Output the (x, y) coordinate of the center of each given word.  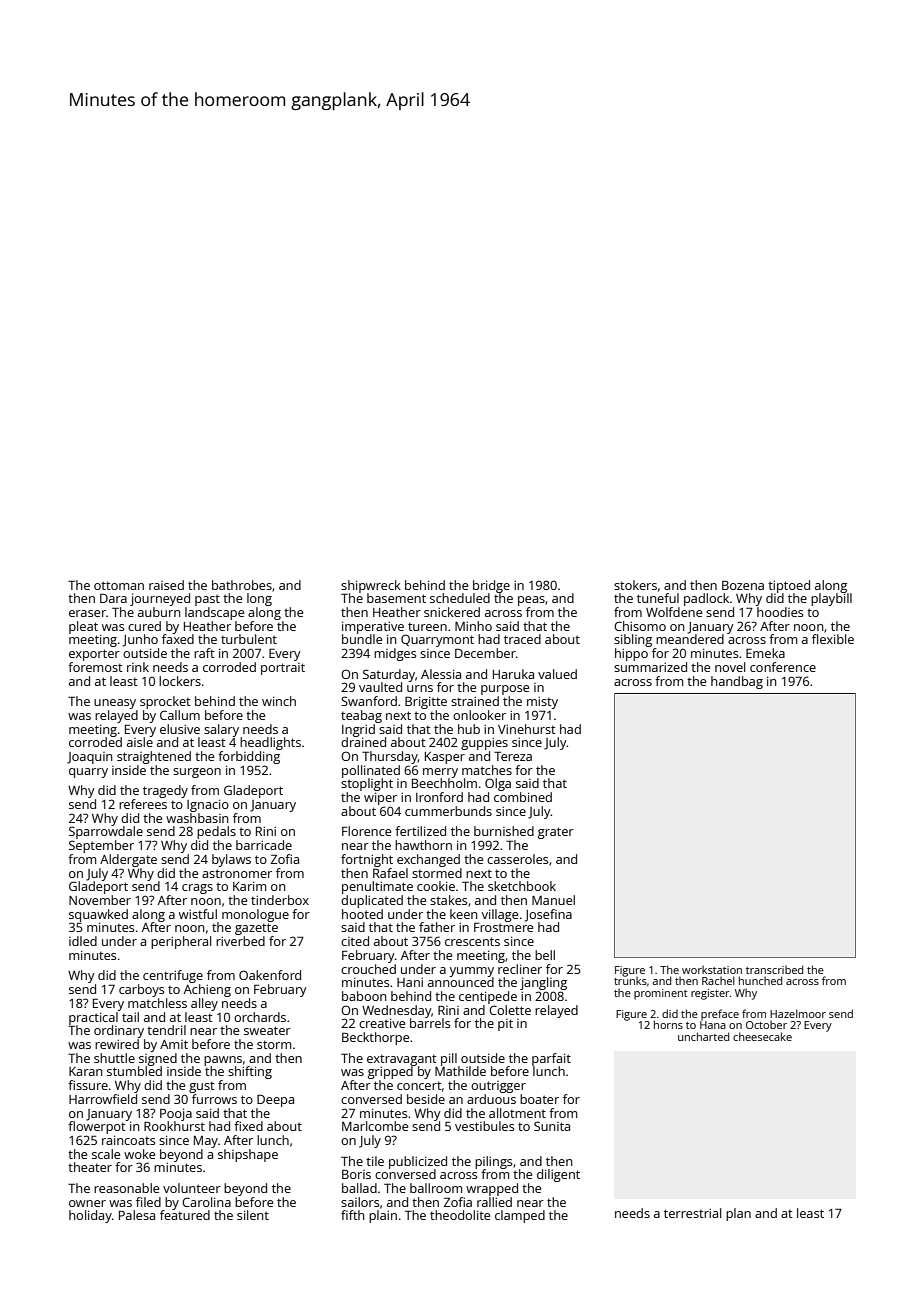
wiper (380, 798)
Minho (473, 626)
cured (144, 626)
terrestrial (692, 1213)
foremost (95, 667)
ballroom (436, 1188)
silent (253, 1215)
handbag (737, 682)
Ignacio (208, 805)
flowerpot (97, 1127)
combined (523, 797)
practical (93, 1018)
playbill (831, 599)
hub (469, 729)
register (710, 994)
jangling (543, 983)
